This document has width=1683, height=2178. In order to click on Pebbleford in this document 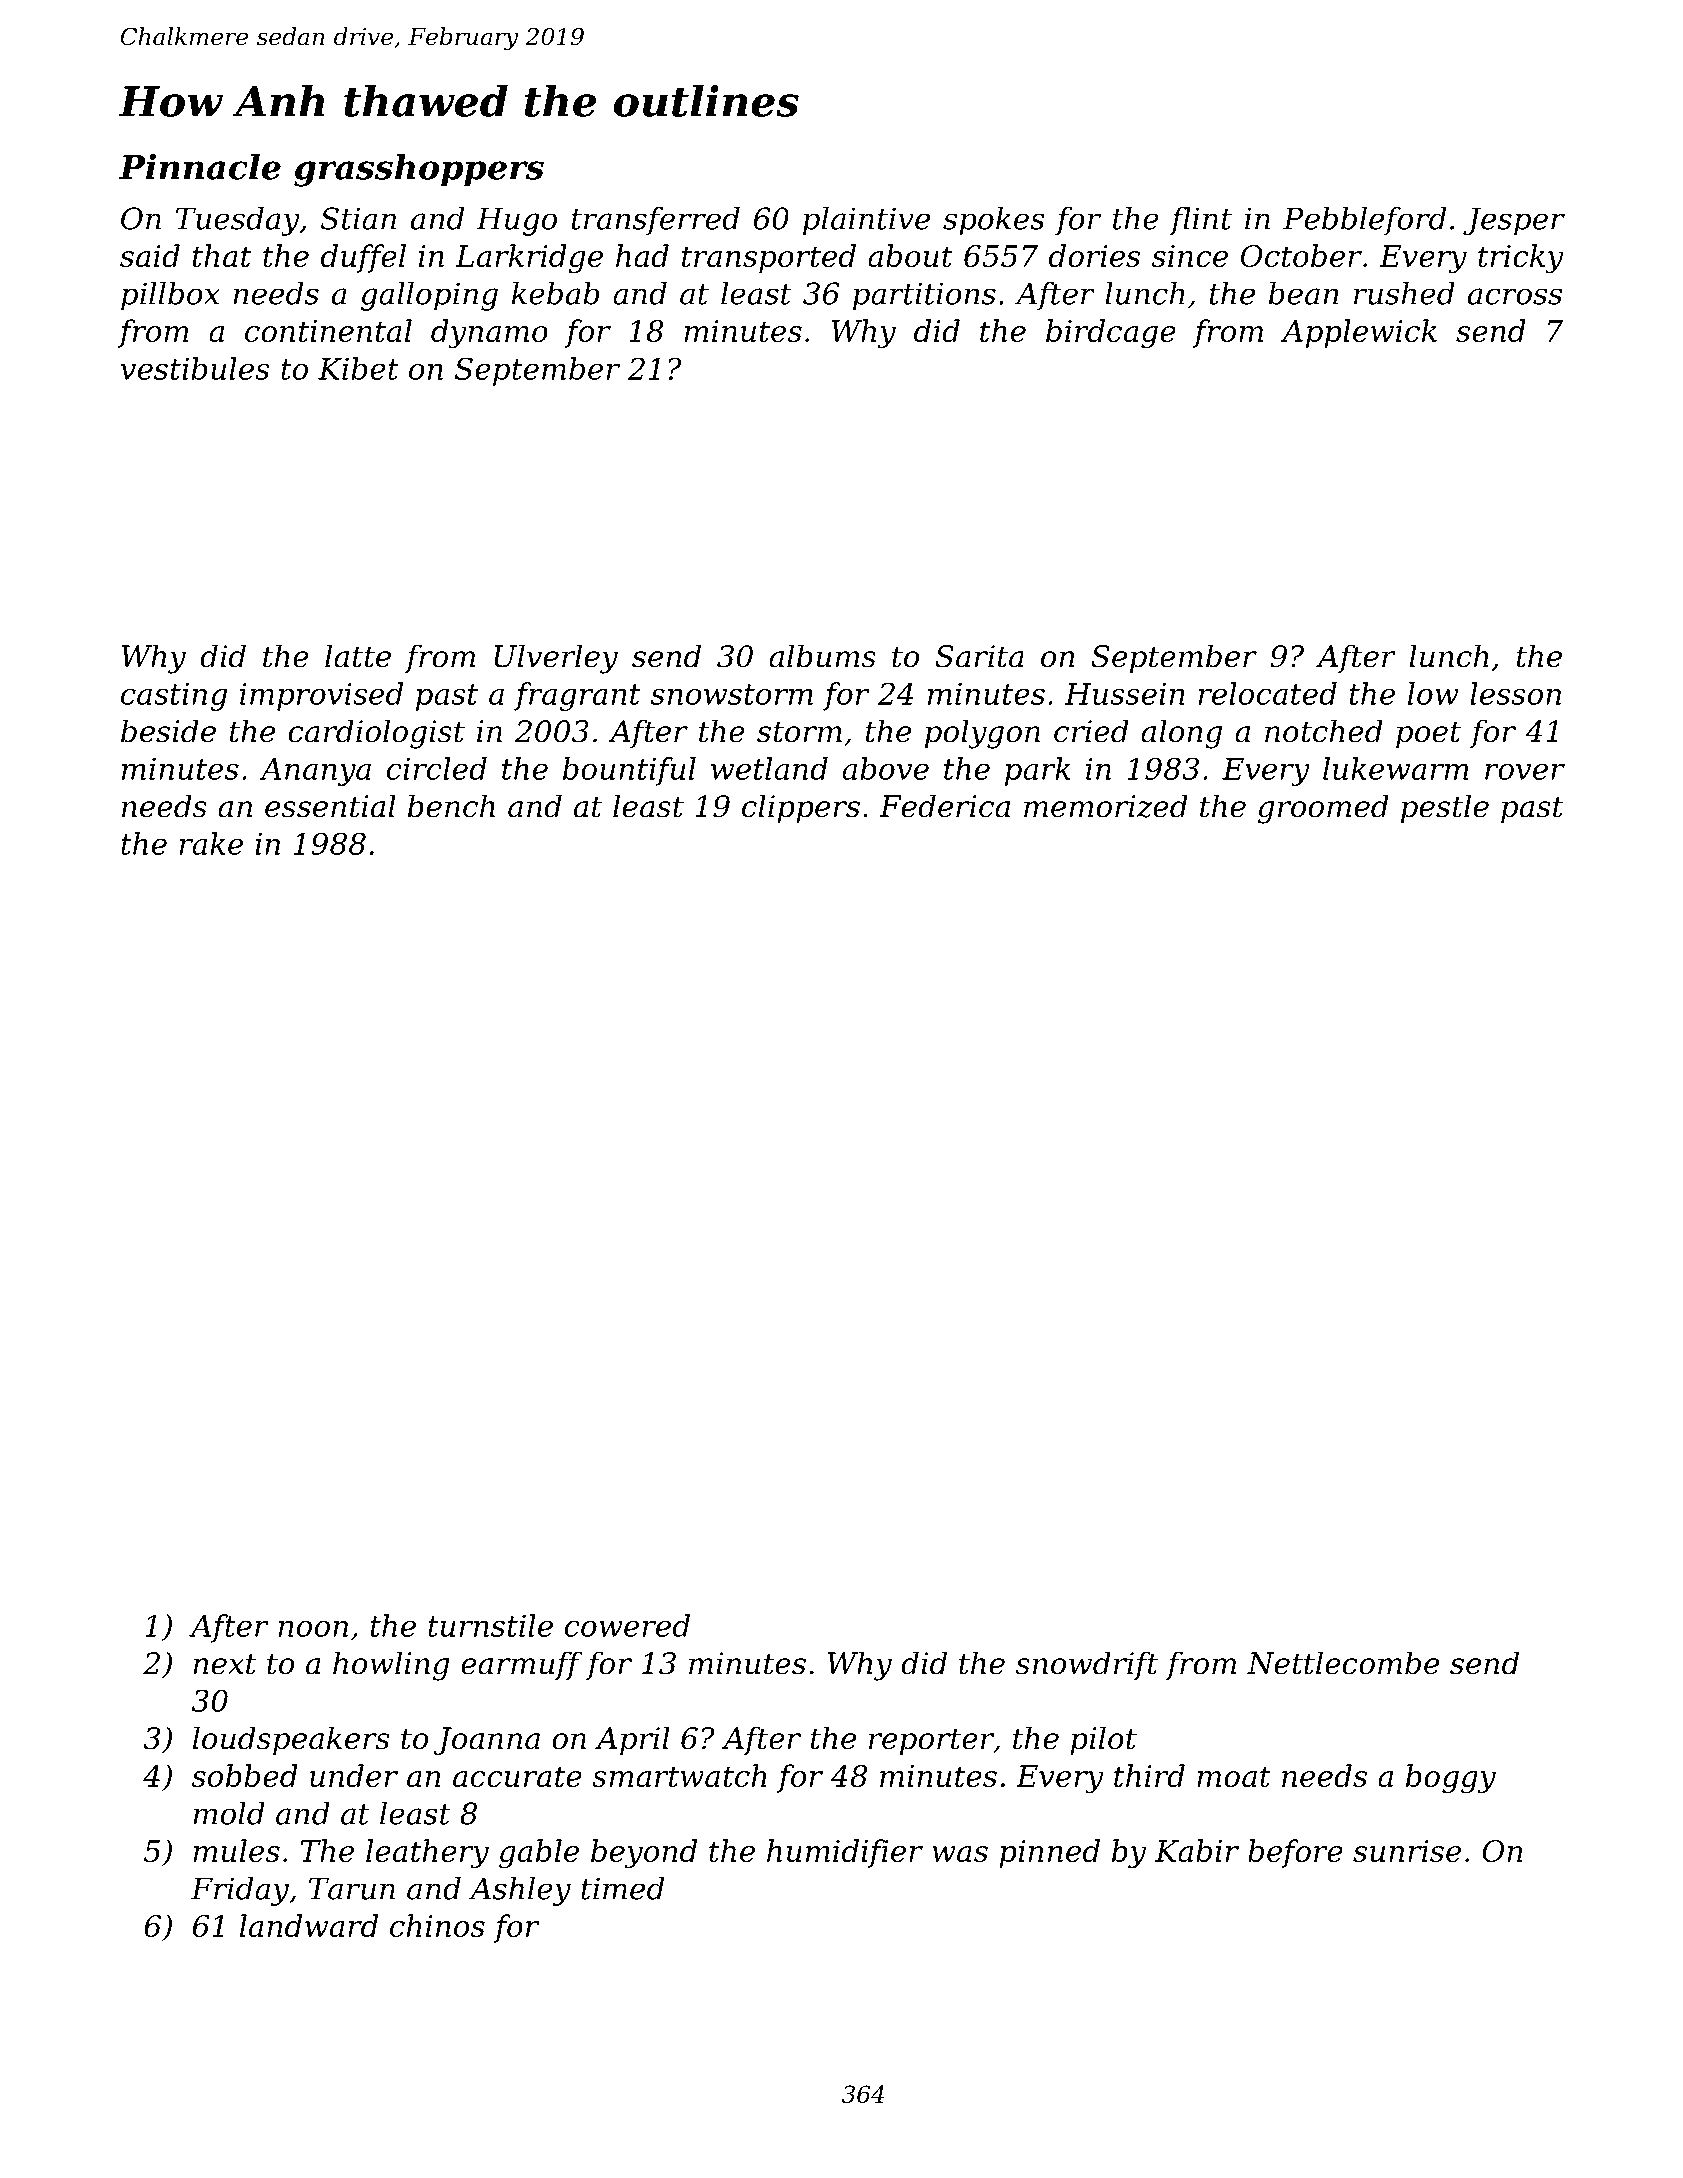, I will do `click(1364, 221)`.
